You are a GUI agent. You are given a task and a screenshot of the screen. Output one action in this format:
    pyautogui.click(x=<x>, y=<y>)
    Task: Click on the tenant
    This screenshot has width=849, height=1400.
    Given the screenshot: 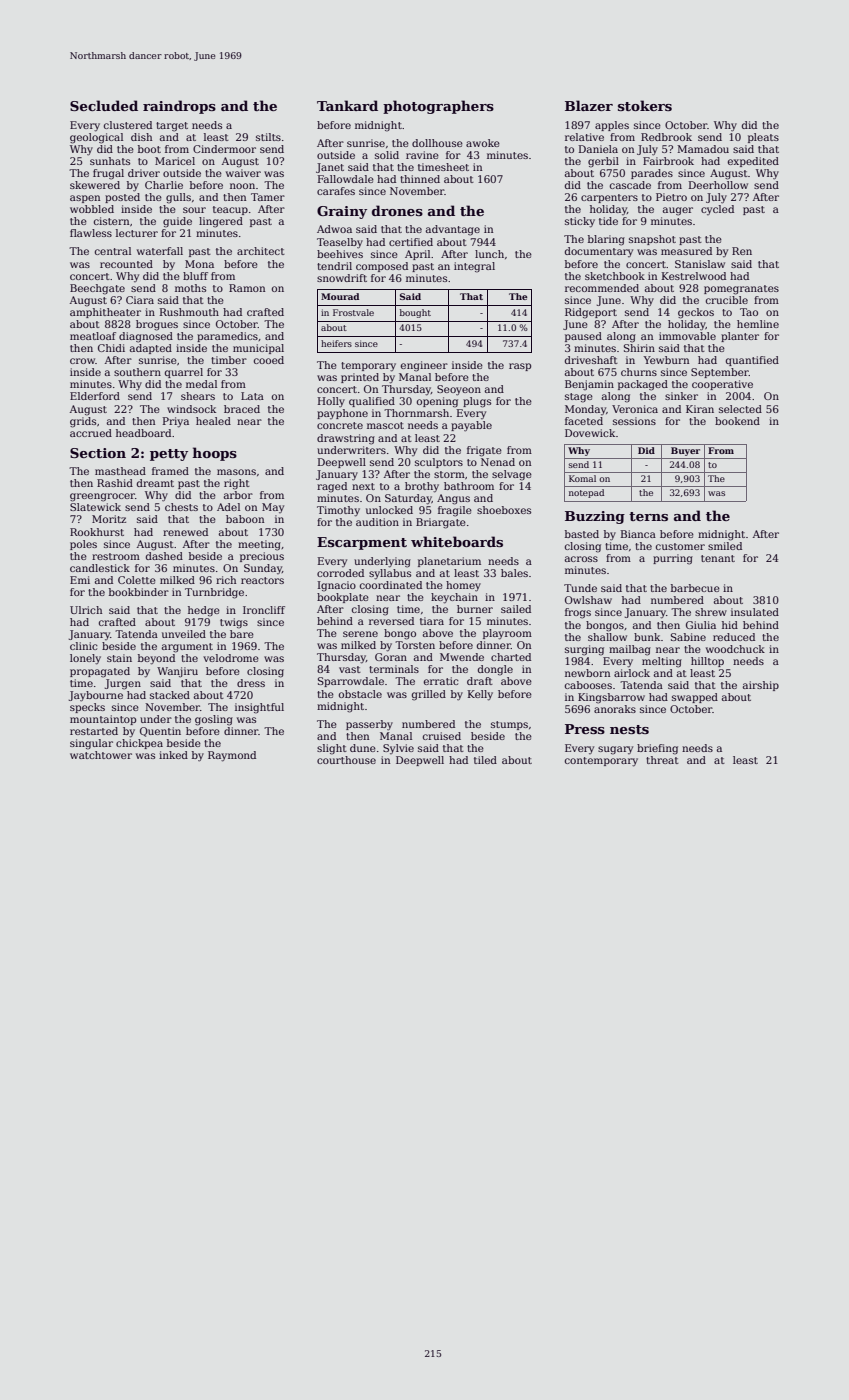 What is the action you would take?
    pyautogui.click(x=718, y=558)
